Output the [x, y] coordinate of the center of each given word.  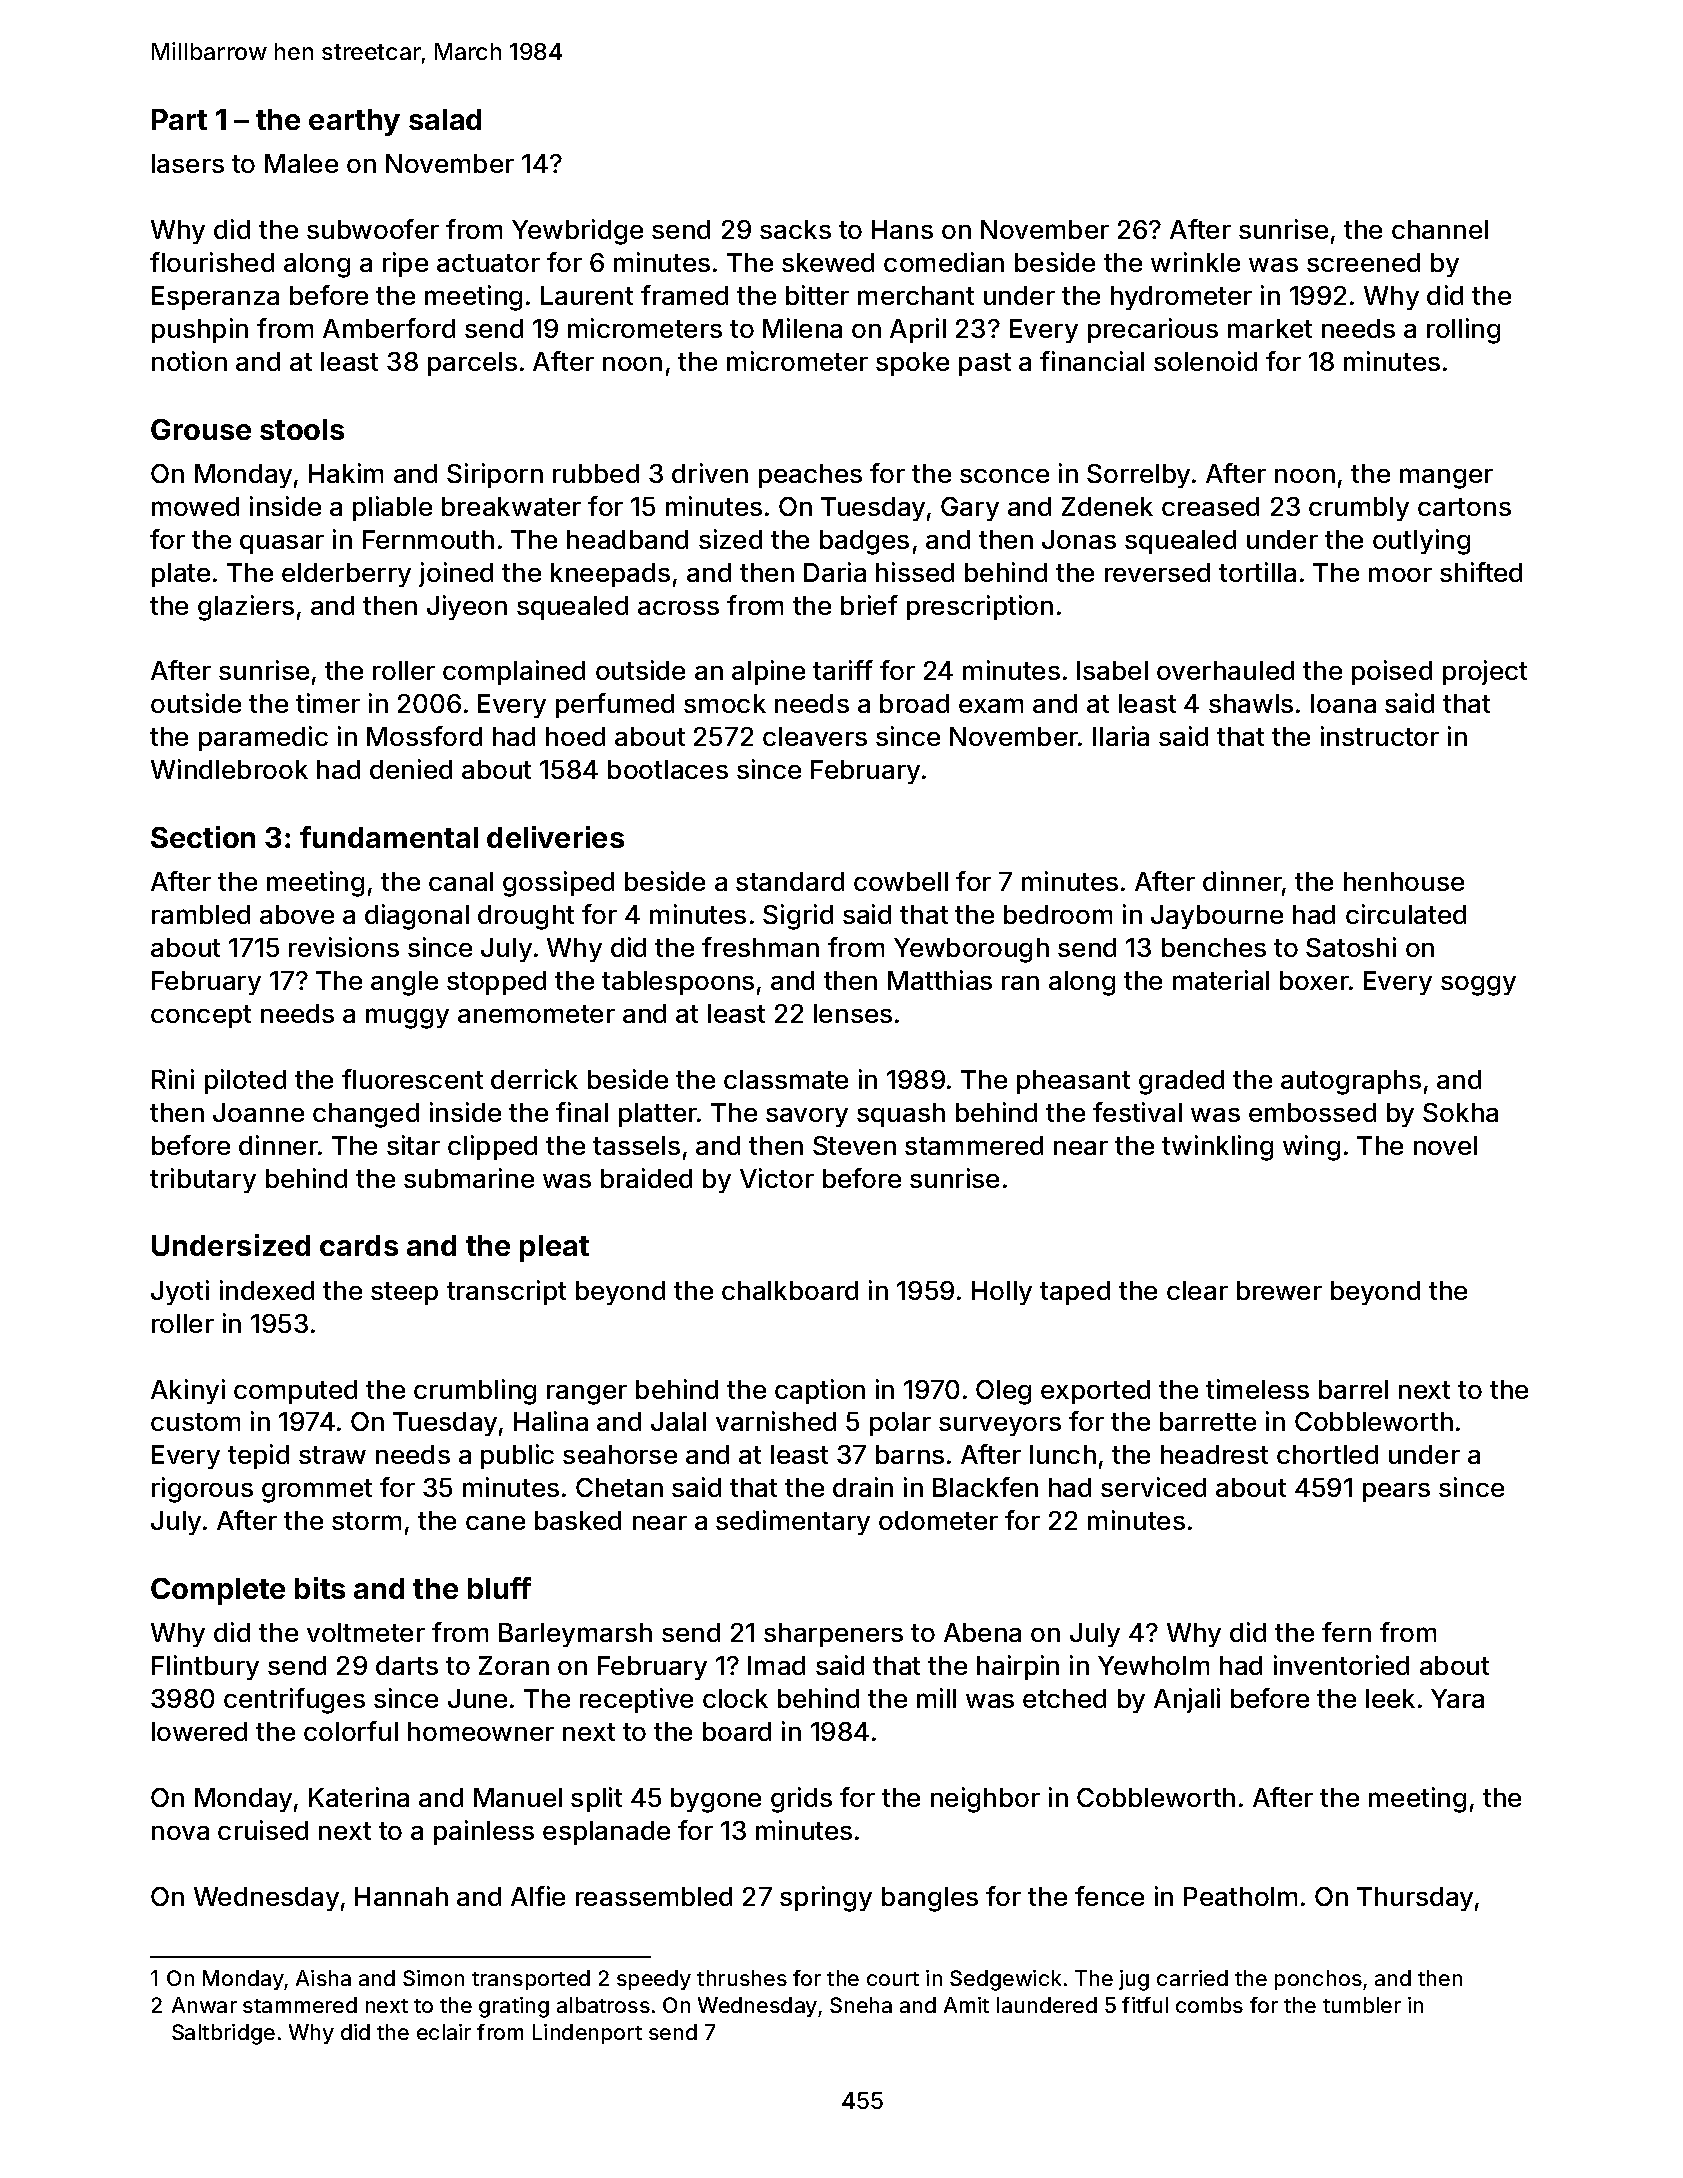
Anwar [204, 2005]
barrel [1353, 1389]
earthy [354, 122]
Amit [966, 2005]
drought [526, 917]
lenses [853, 1013]
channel [1440, 229]
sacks [795, 229]
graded [1181, 1082]
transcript [506, 1292]
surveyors [1000, 1426]
